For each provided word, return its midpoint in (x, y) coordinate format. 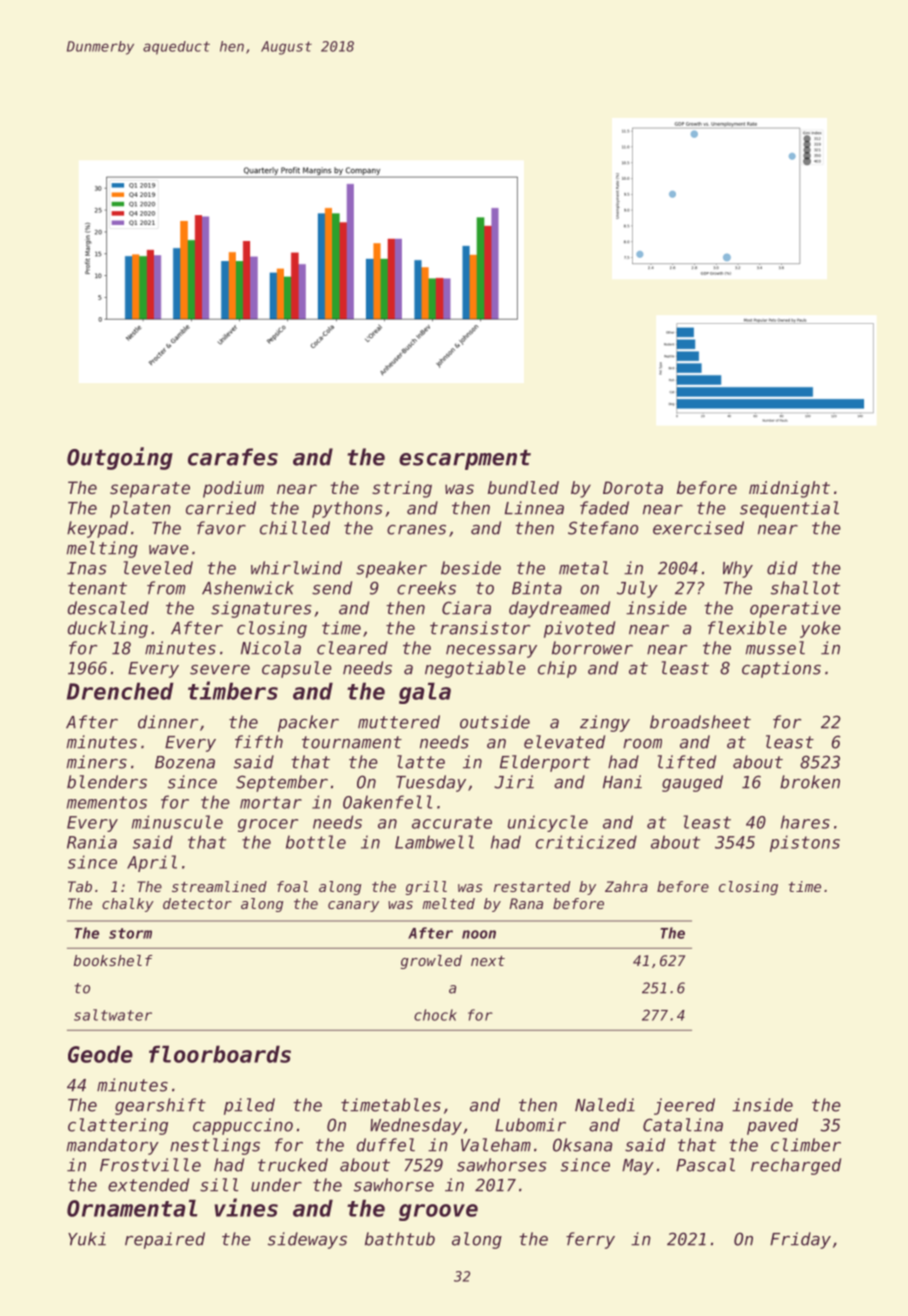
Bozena (185, 762)
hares (805, 822)
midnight (789, 489)
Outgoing (120, 458)
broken (810, 782)
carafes (233, 457)
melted (448, 903)
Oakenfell (387, 802)
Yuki (87, 1239)
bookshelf (113, 960)
